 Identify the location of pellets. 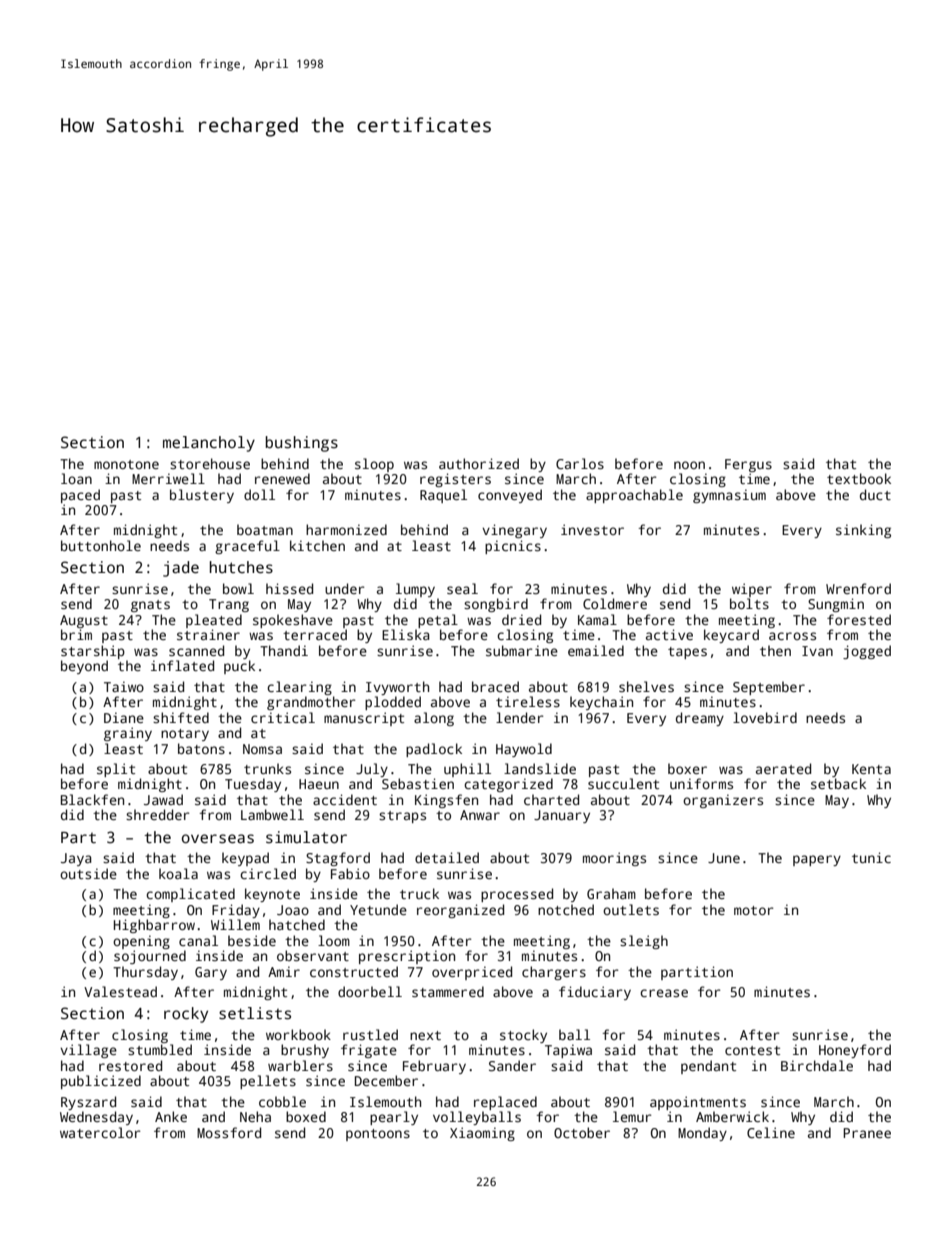
(268, 1082).
